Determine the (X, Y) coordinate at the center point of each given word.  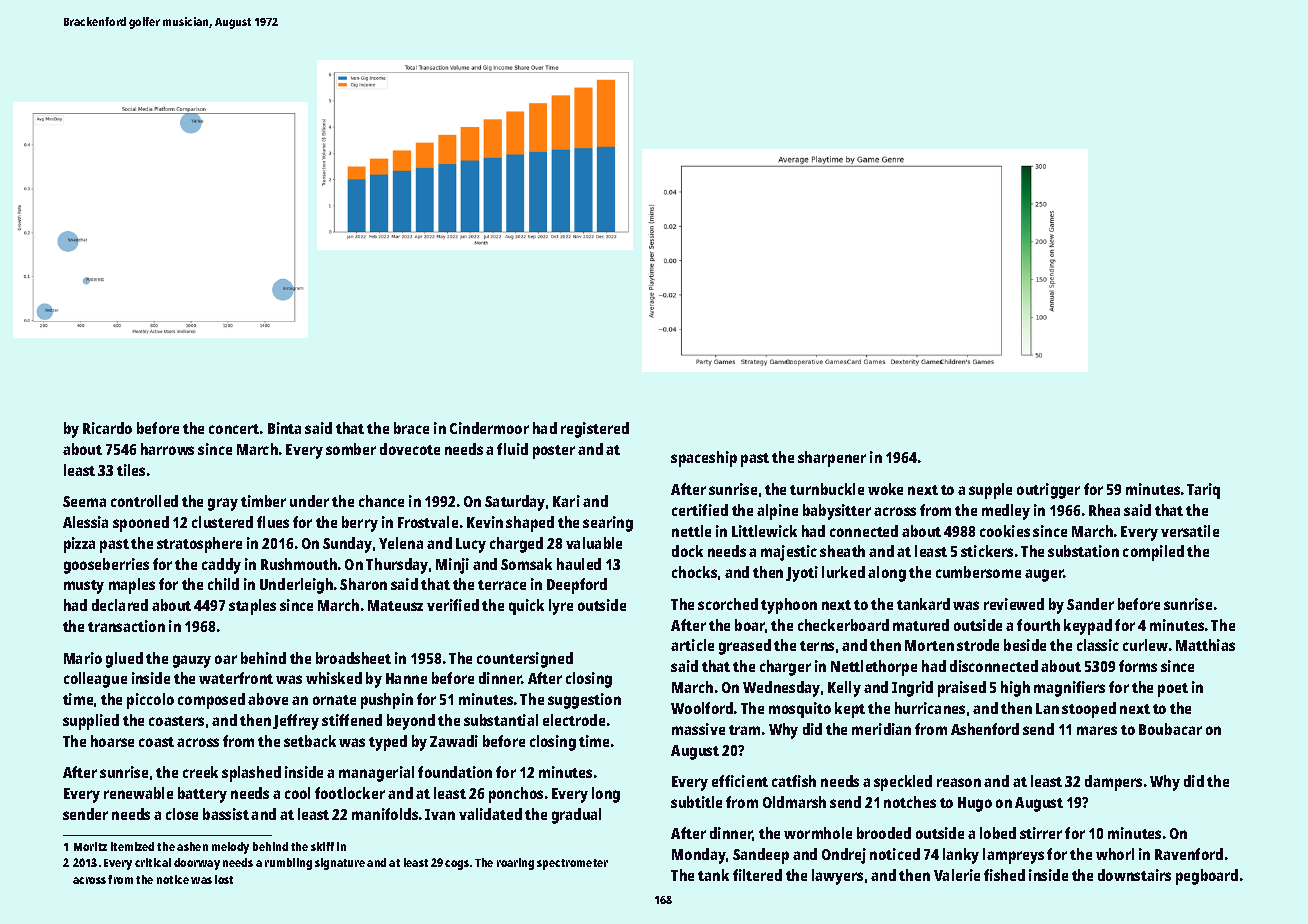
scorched (728, 604)
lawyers (837, 877)
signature (340, 864)
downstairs (1134, 875)
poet (1173, 690)
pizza (79, 545)
